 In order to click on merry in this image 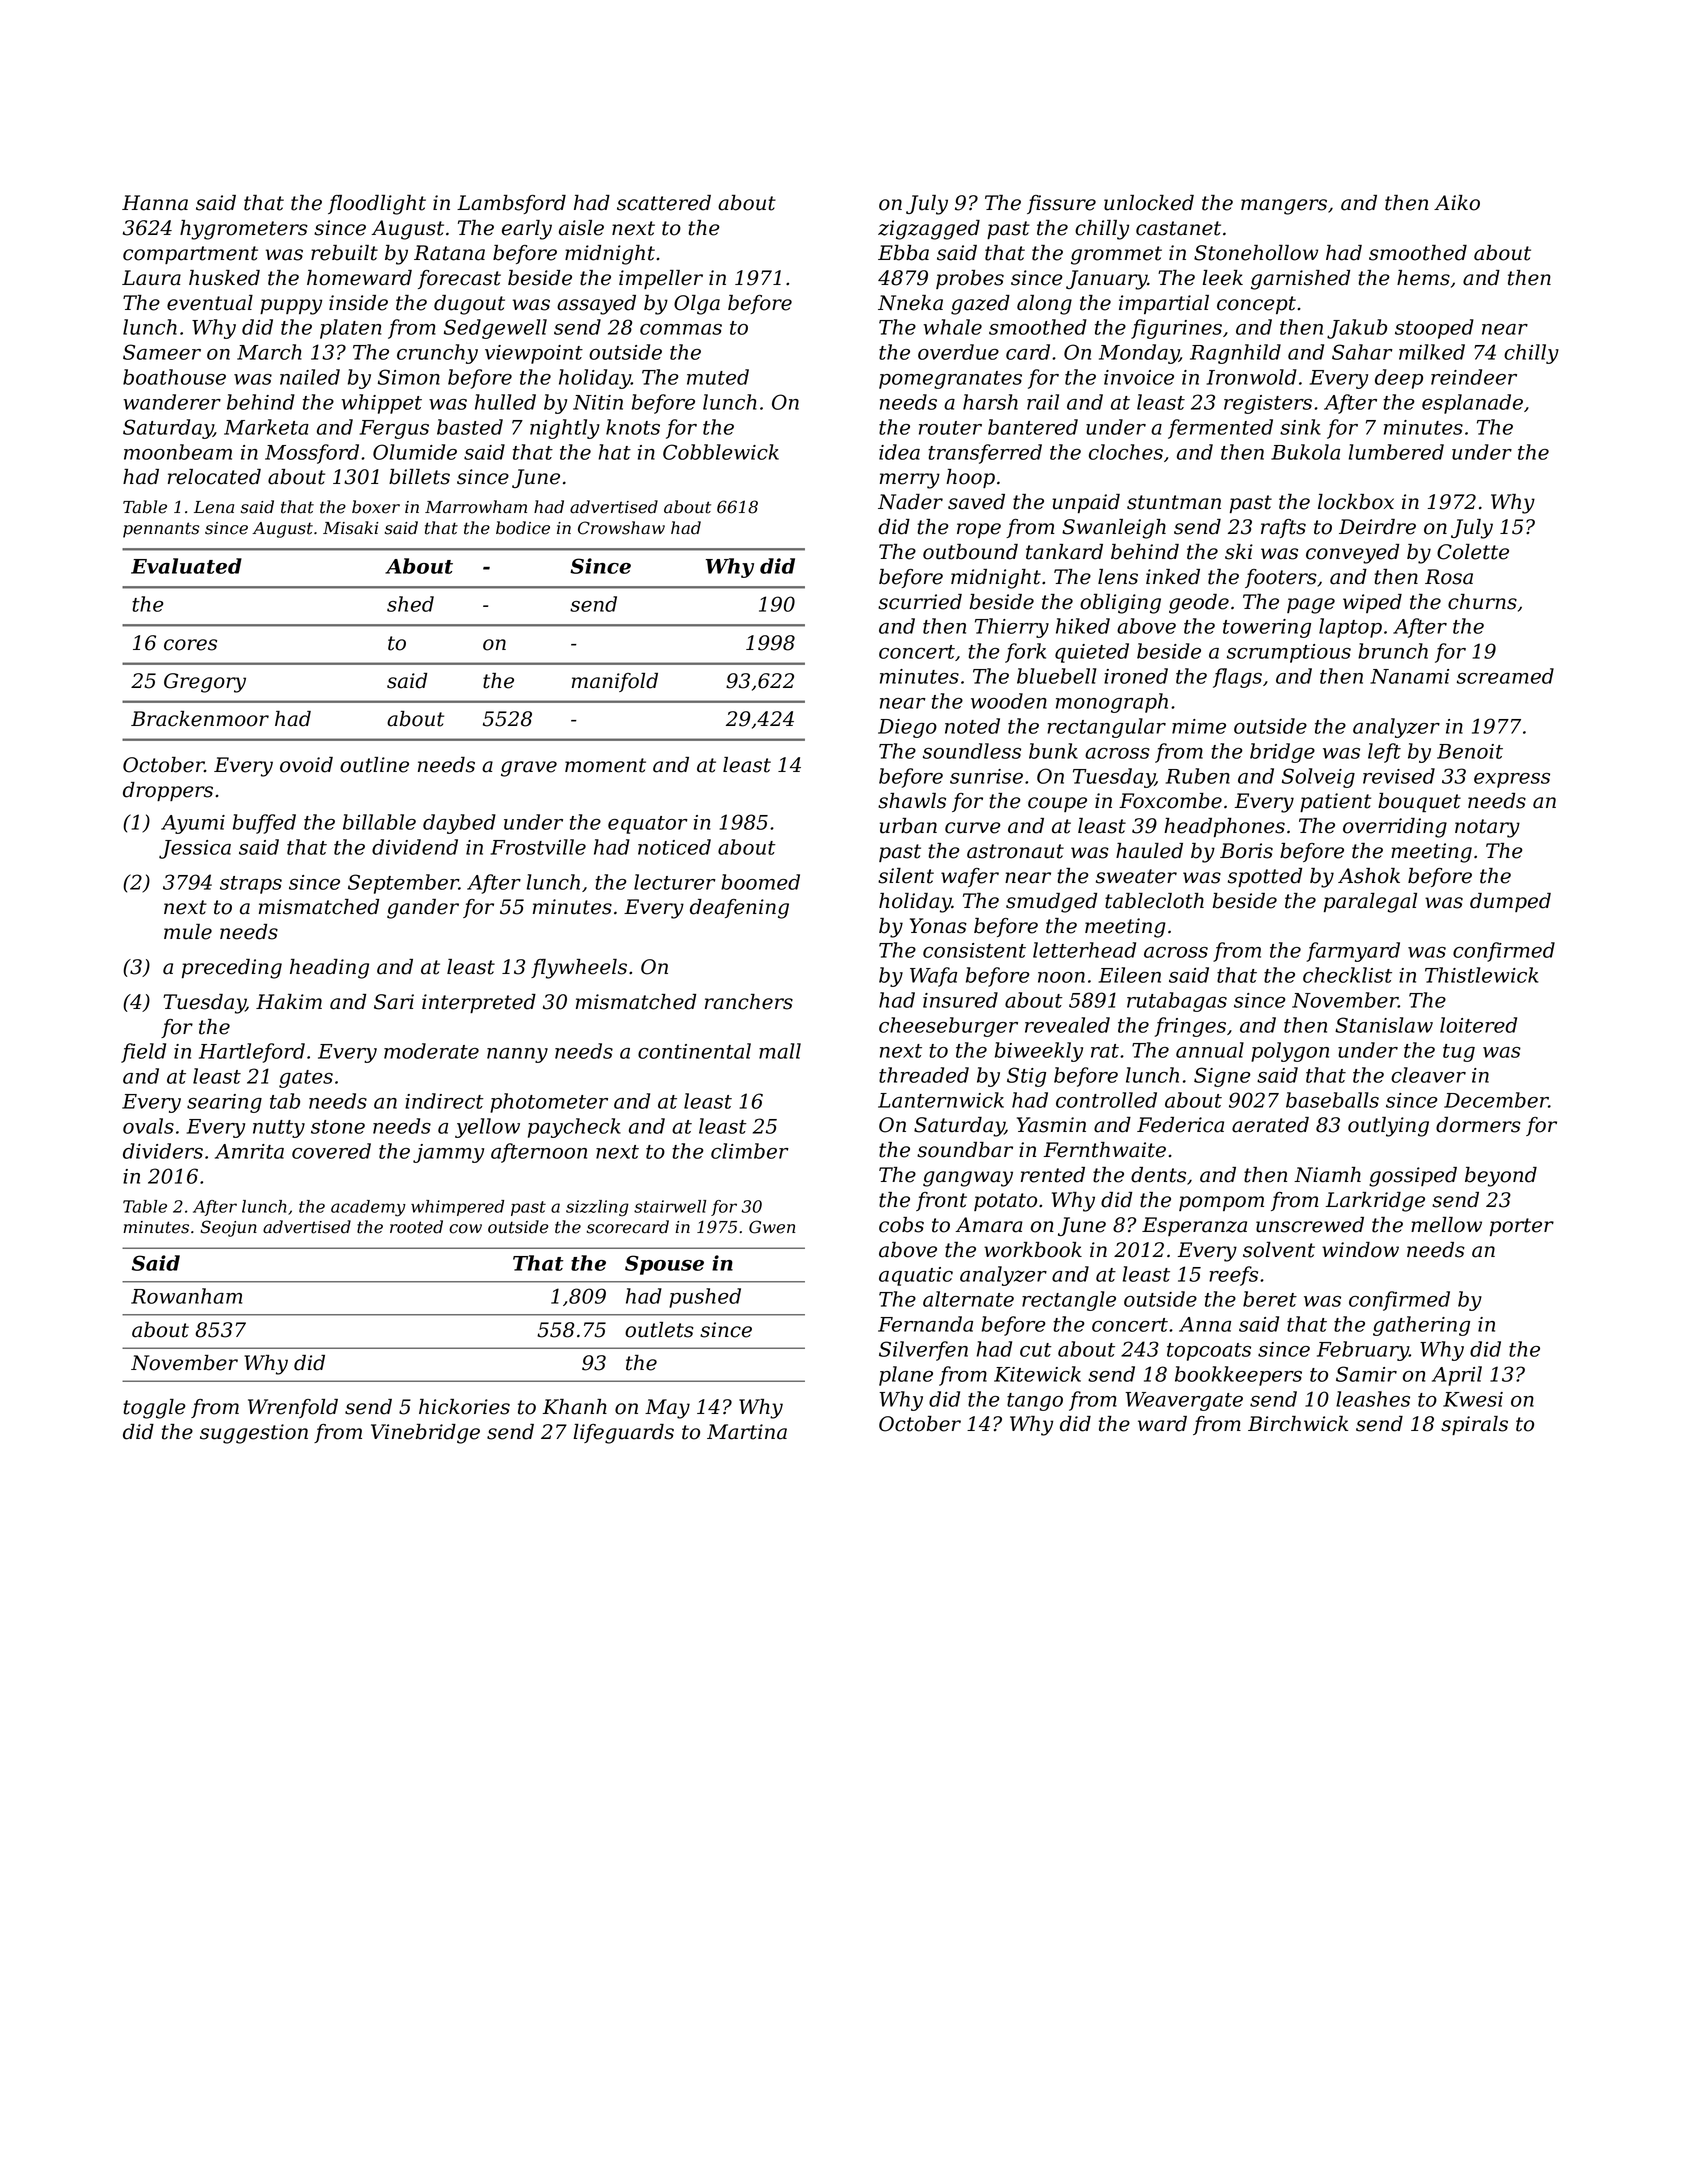, I will do `click(910, 481)`.
